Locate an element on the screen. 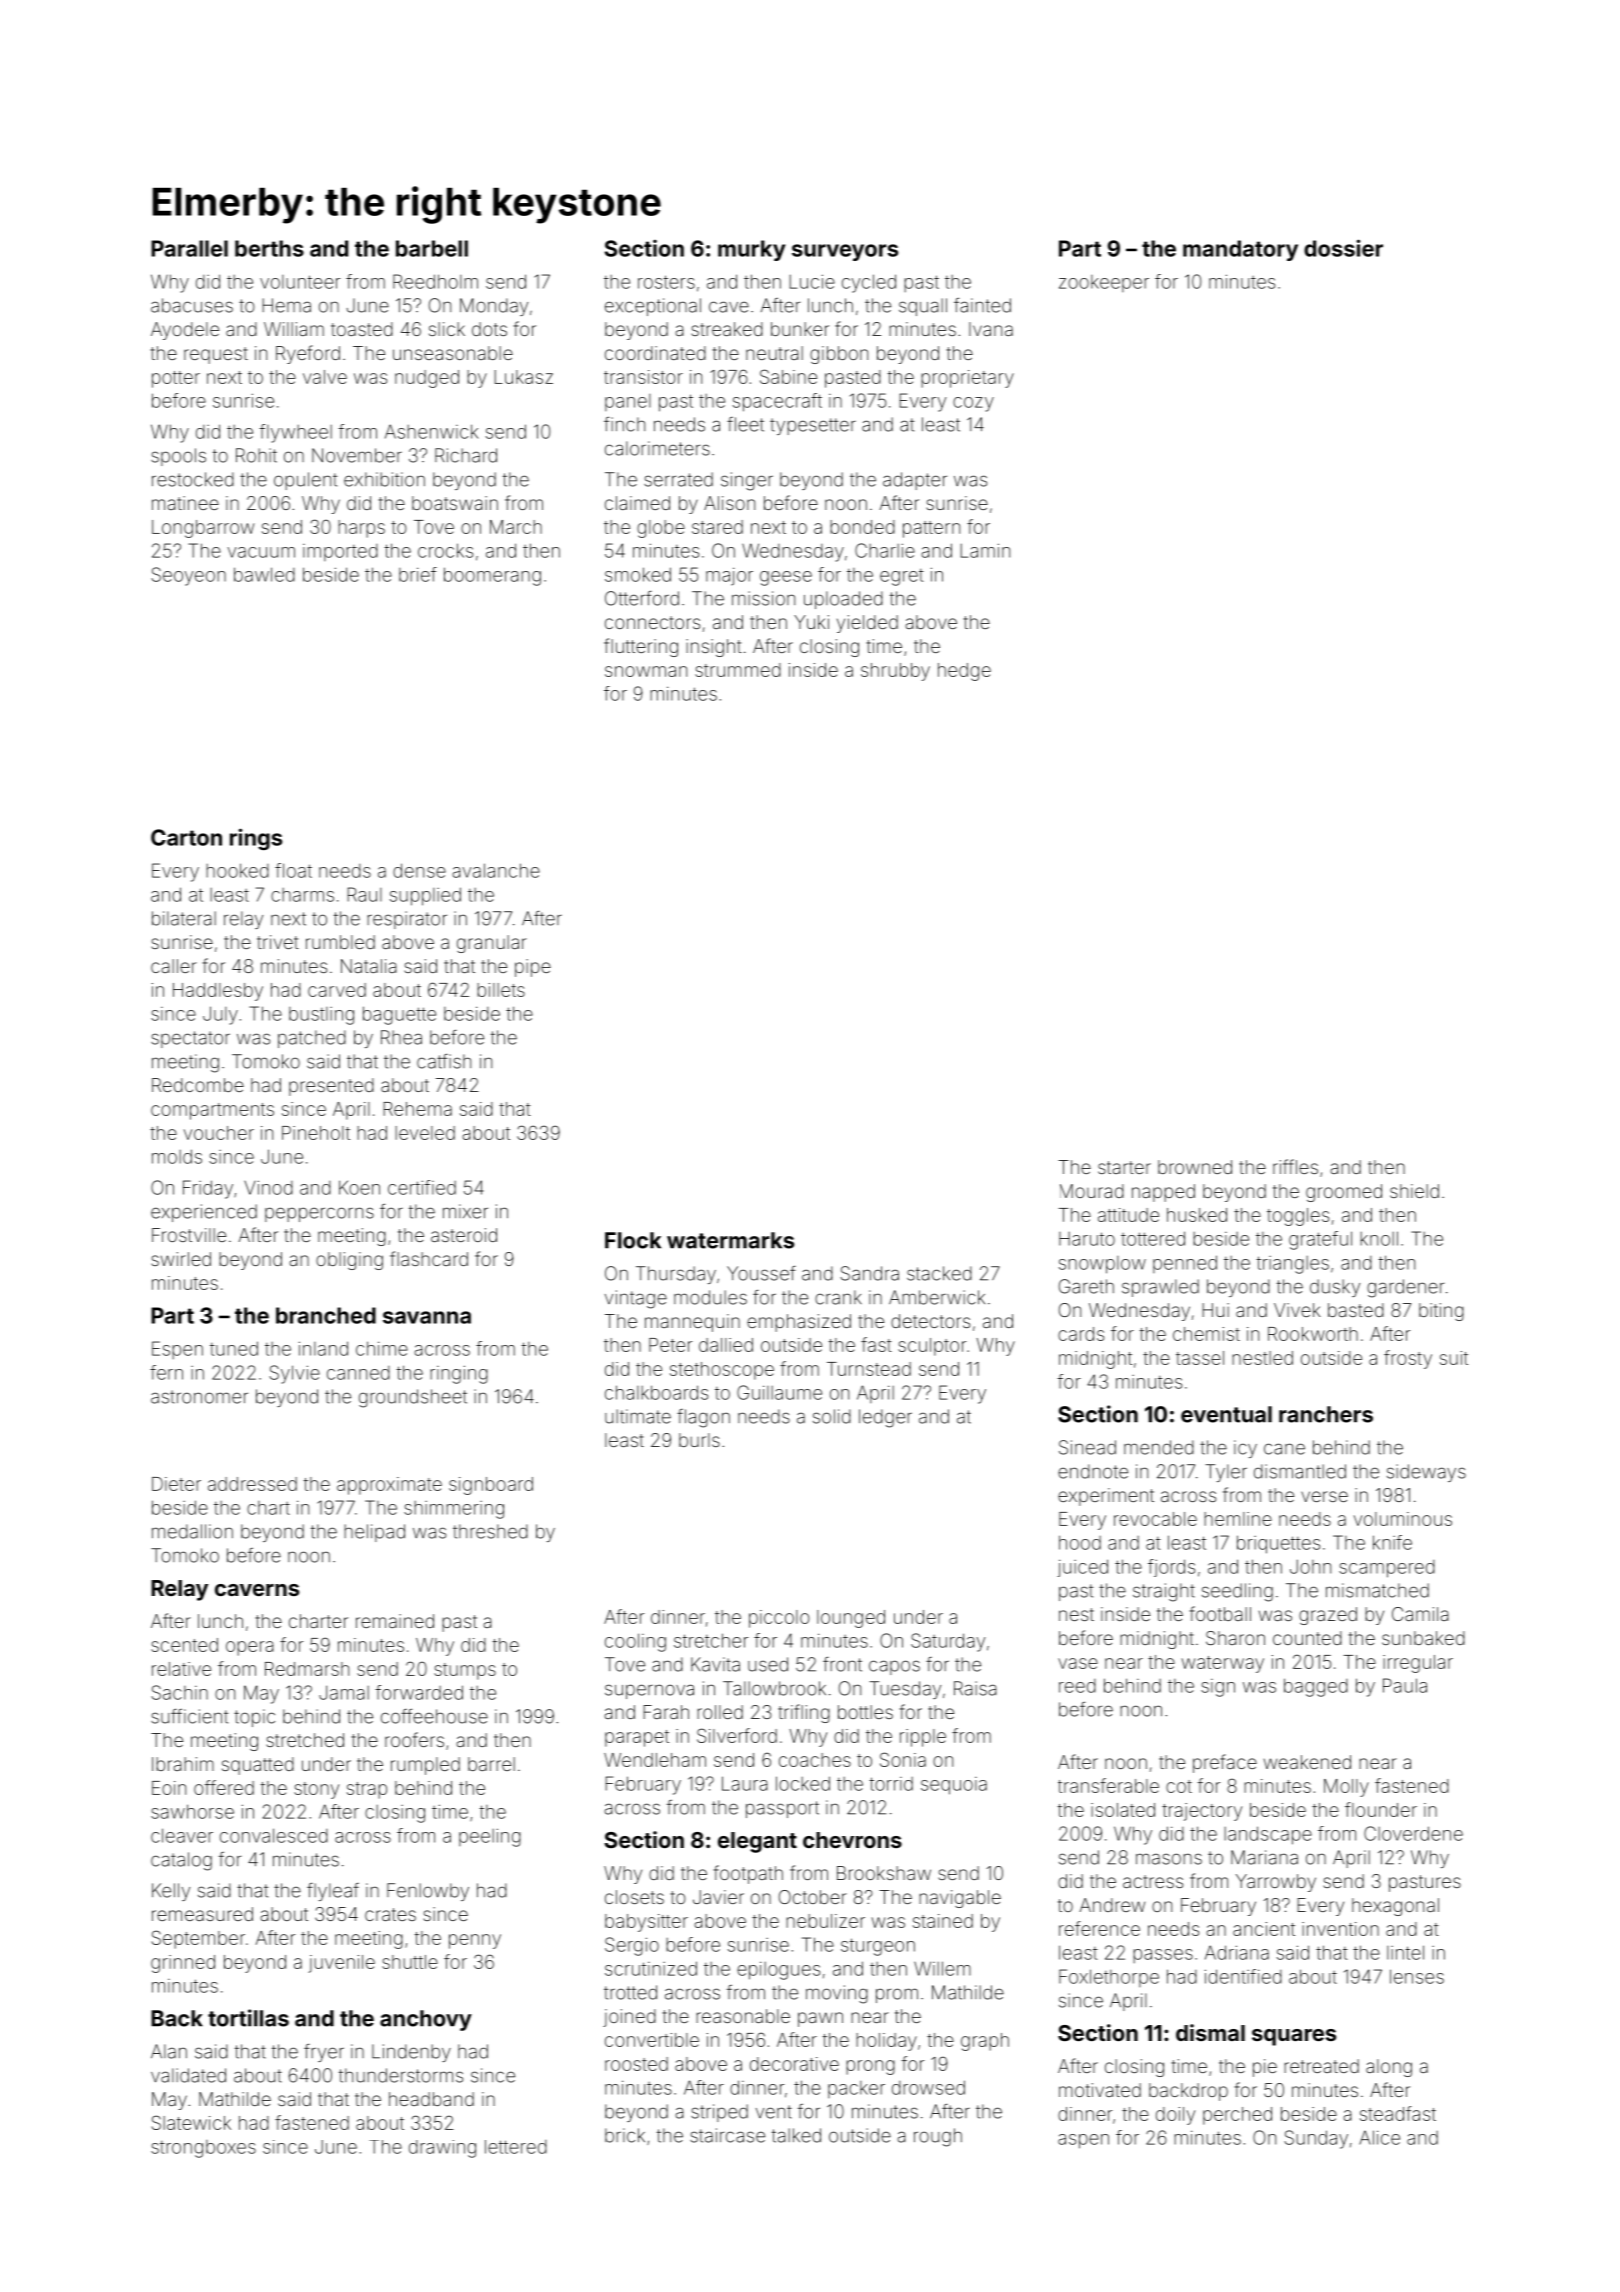  leveled is located at coordinates (425, 1133).
